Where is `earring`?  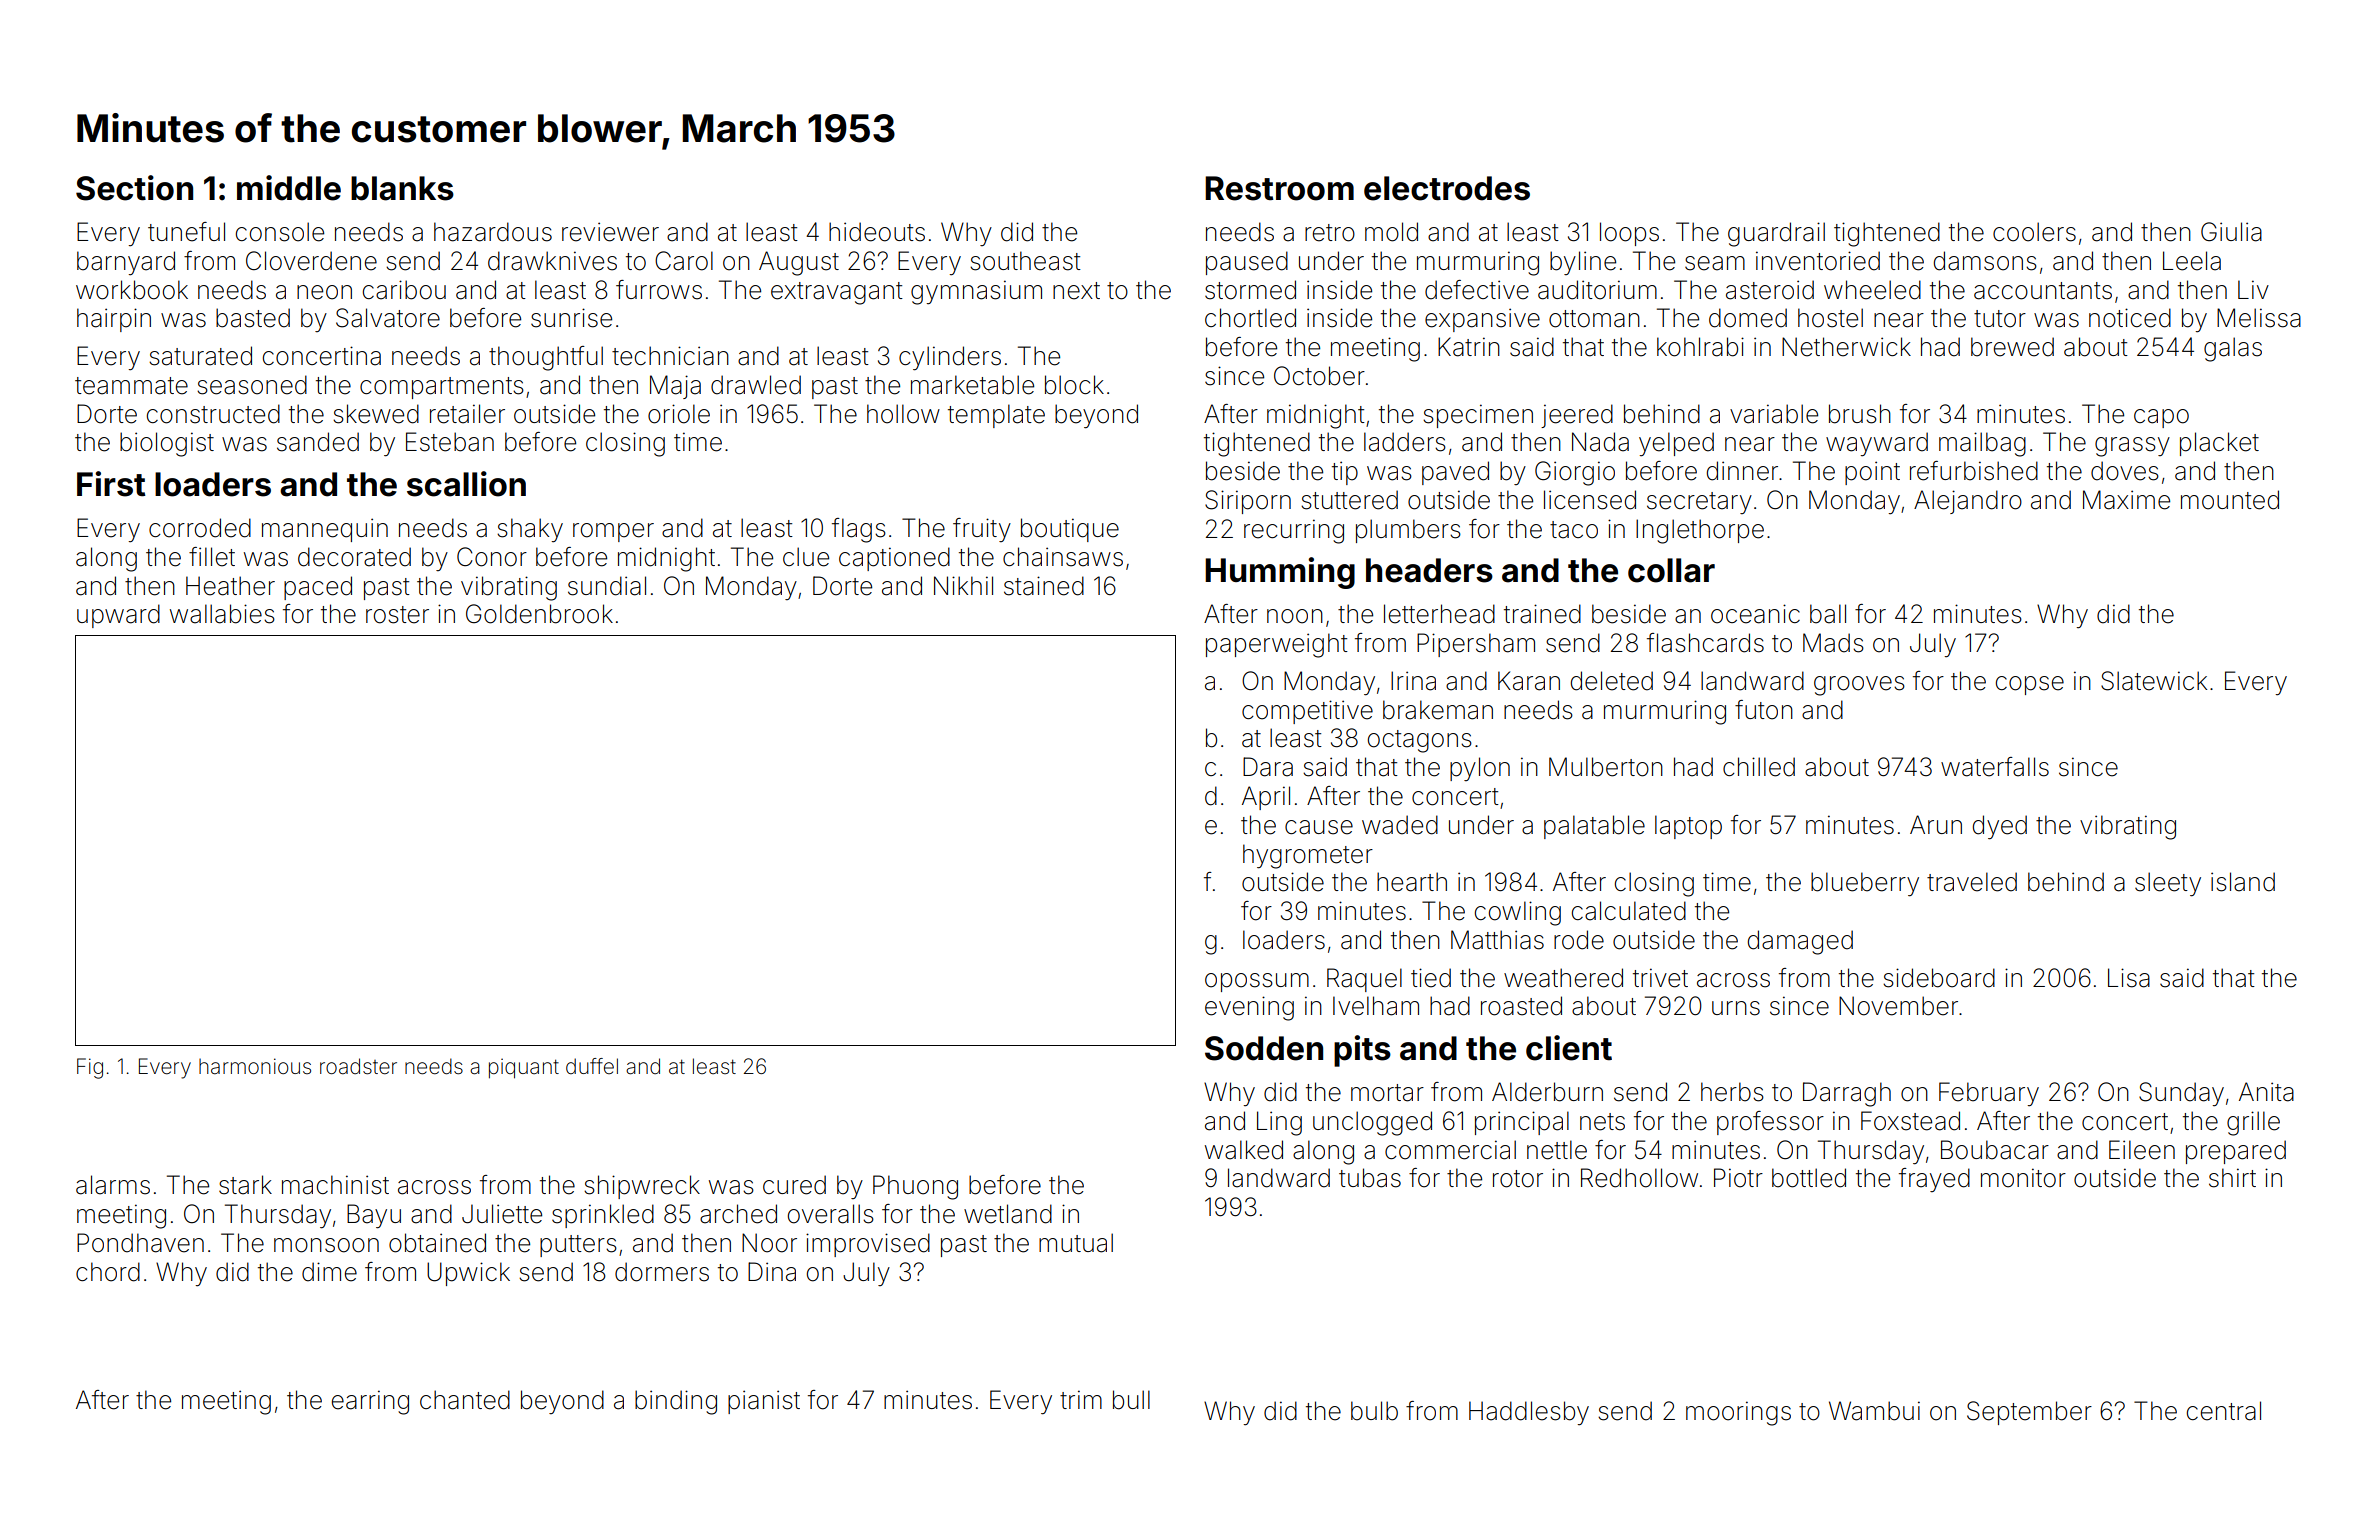
earring is located at coordinates (370, 1402).
